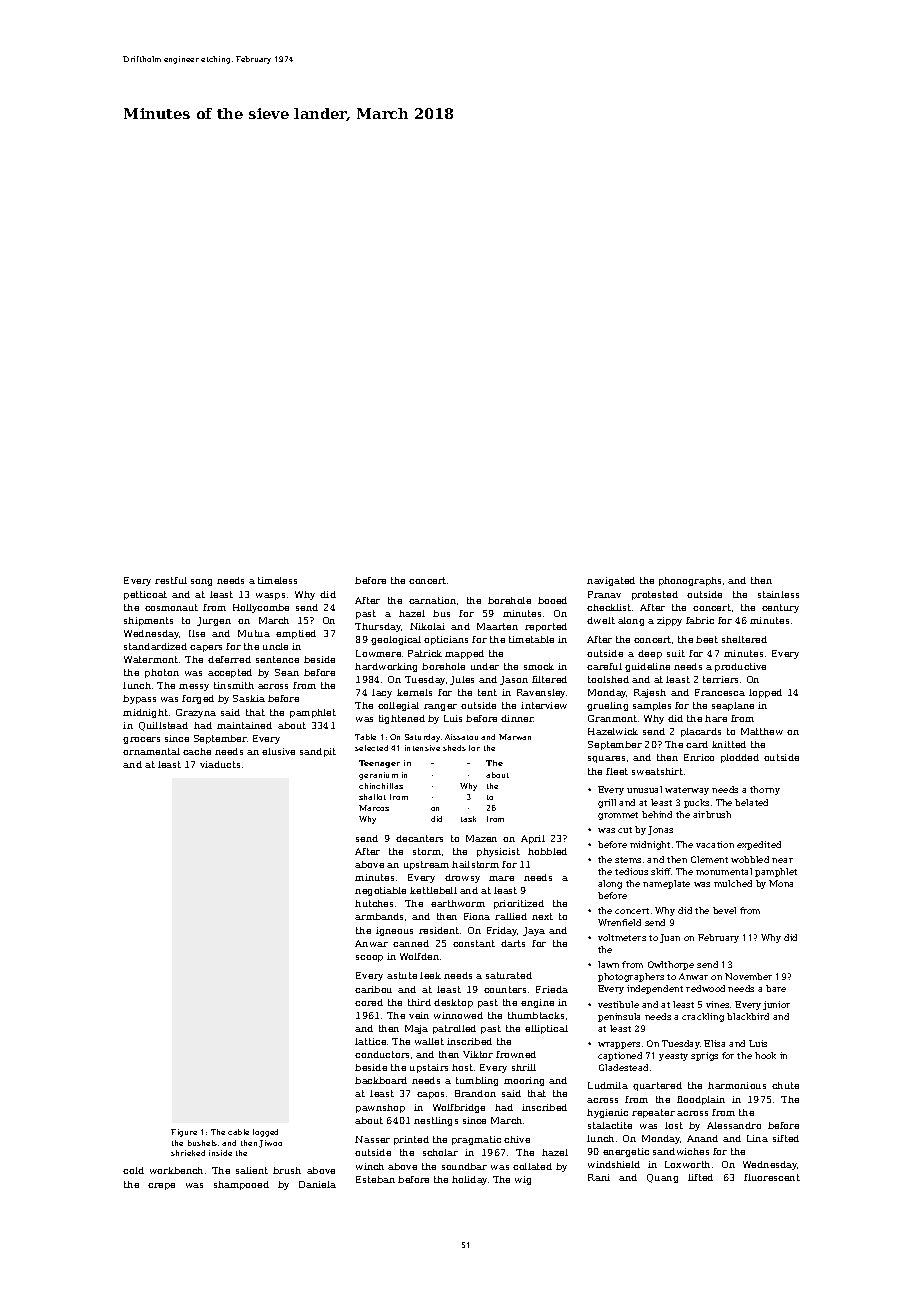 This screenshot has width=924, height=1308. I want to click on song, so click(201, 582).
